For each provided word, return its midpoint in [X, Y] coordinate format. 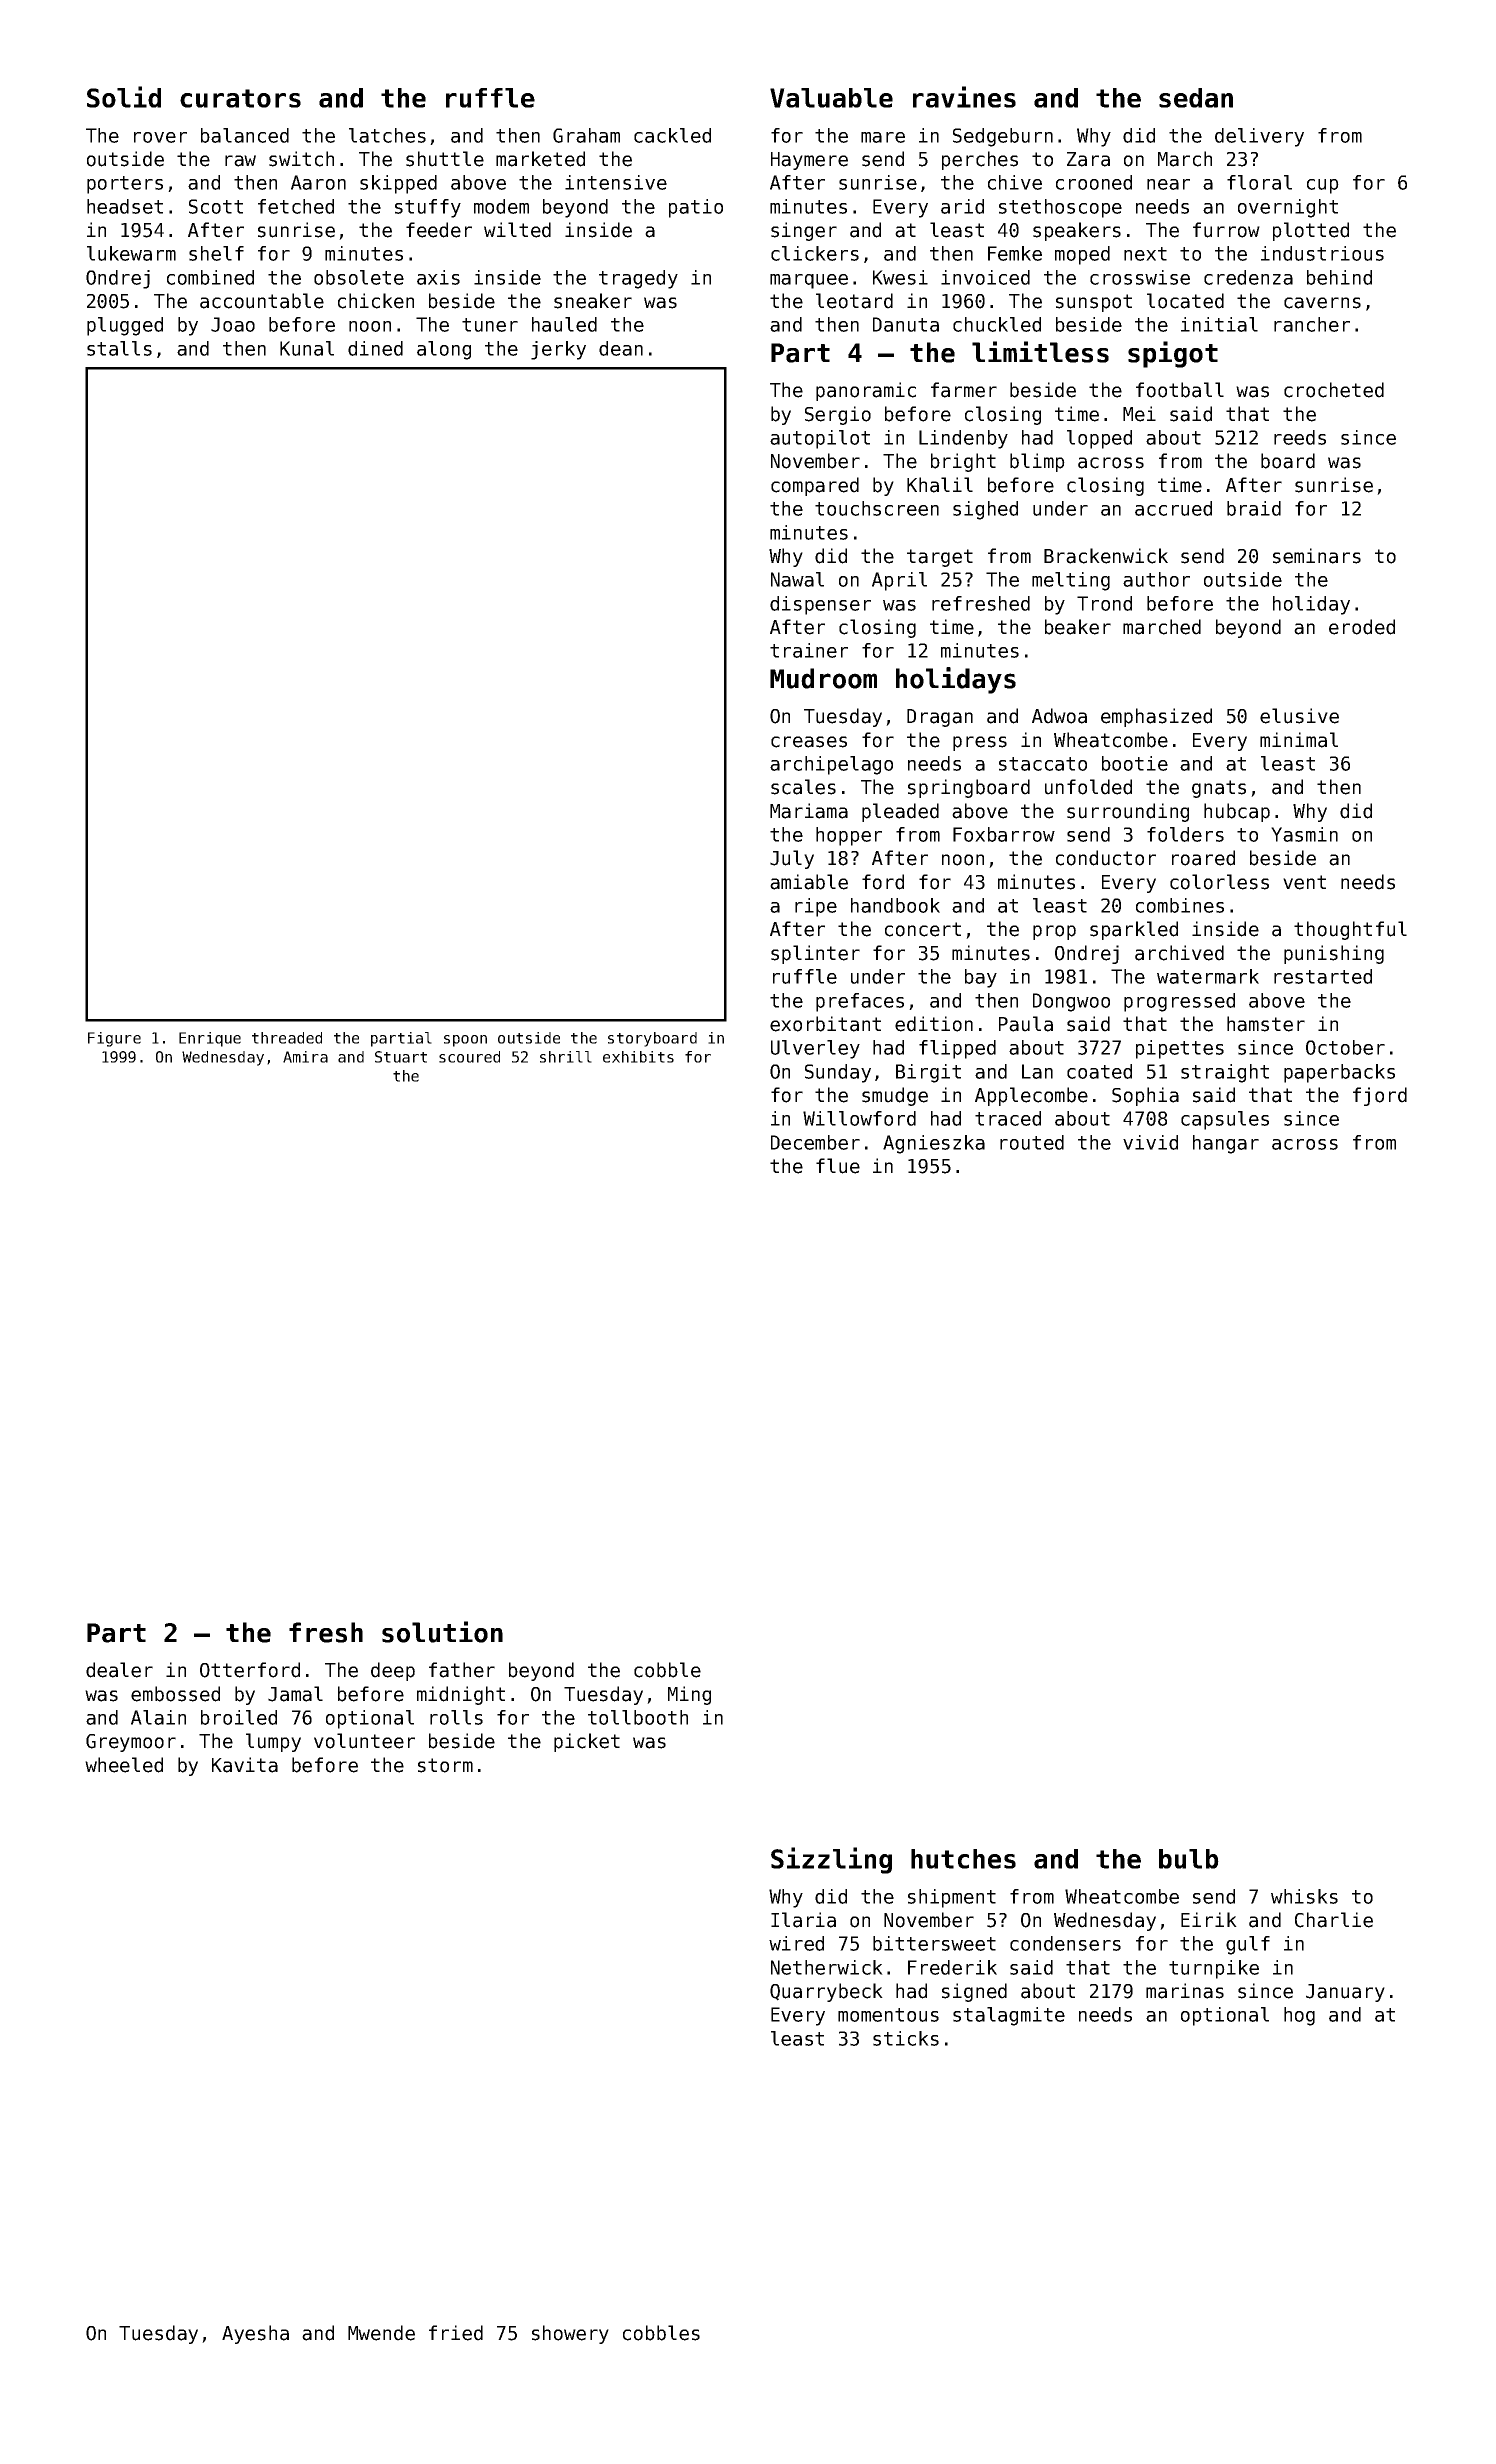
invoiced [985, 277]
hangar [1226, 1144]
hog [1299, 2016]
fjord [1380, 1096]
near [1168, 184]
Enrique [210, 1039]
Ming [689, 1695]
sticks [906, 2038]
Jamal [295, 1694]
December [815, 1142]
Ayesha [255, 2334]
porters [125, 185]
